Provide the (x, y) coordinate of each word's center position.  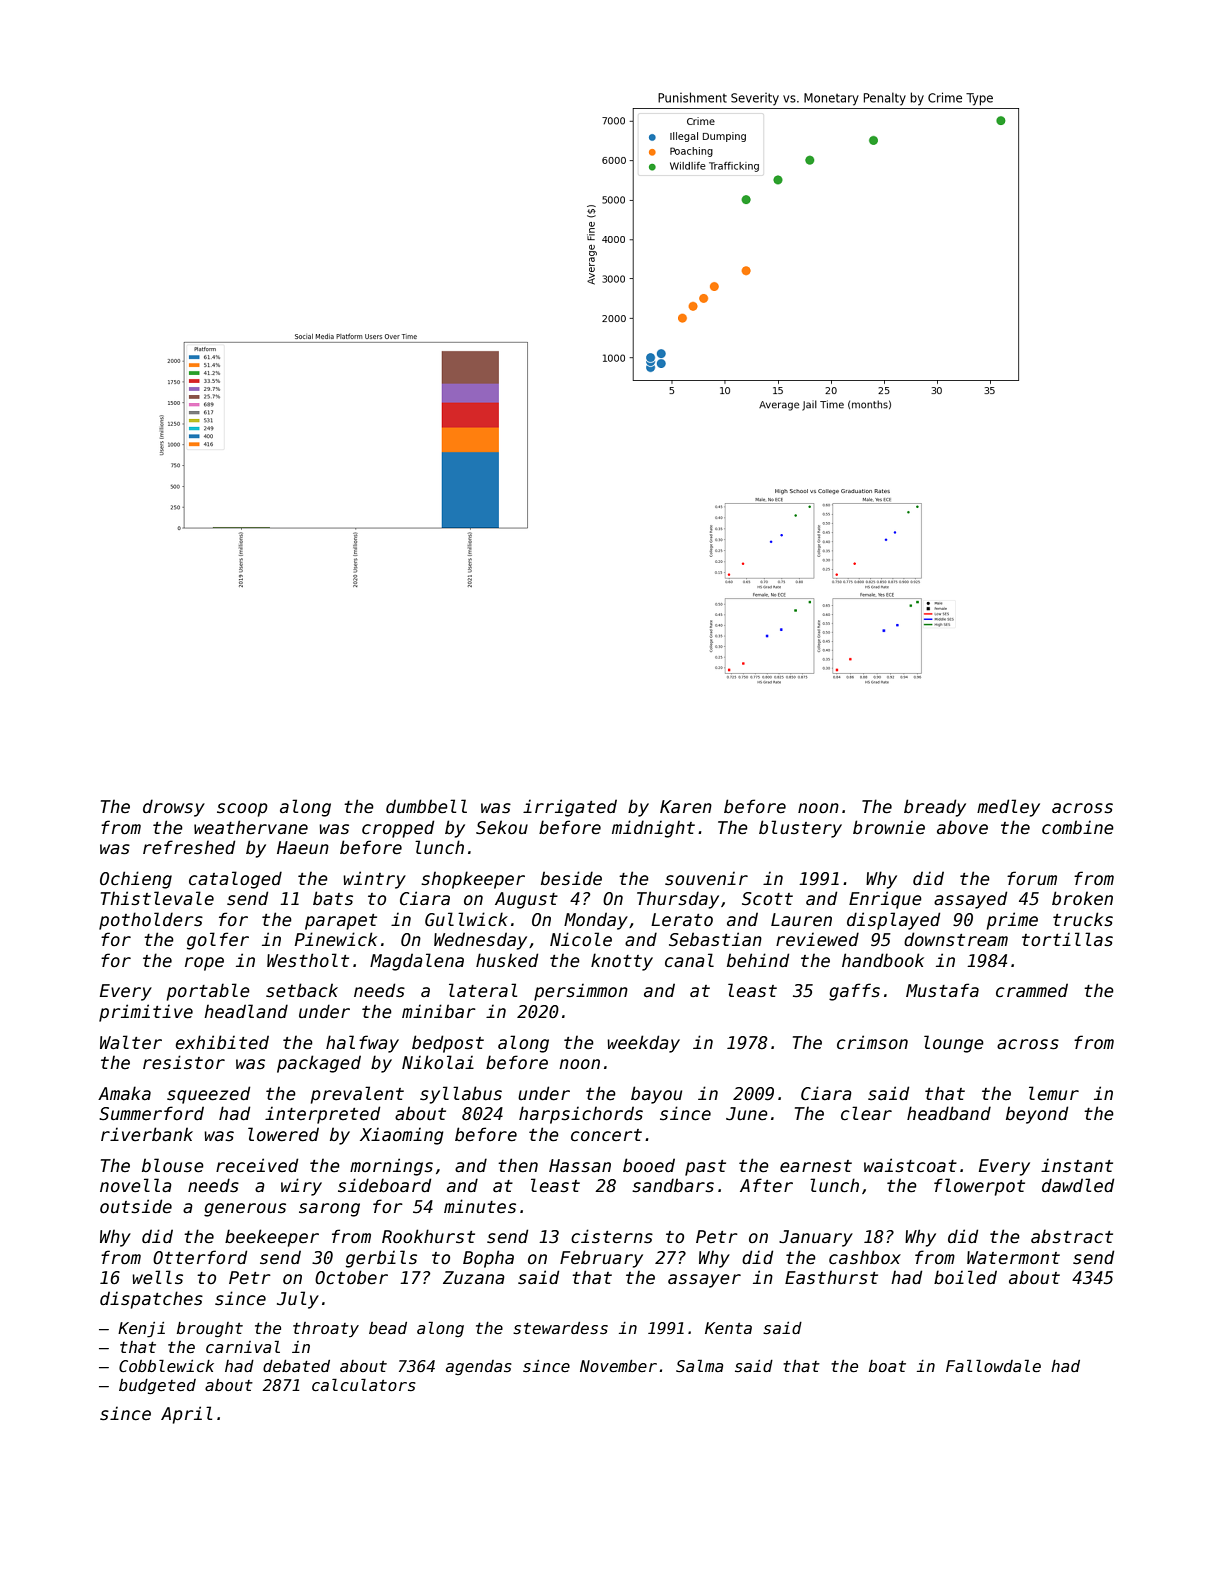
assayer (704, 1281)
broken (1082, 898)
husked (507, 960)
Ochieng (136, 880)
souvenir (706, 878)
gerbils (381, 1259)
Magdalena (417, 962)
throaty (326, 1329)
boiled (965, 1277)
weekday (643, 1044)
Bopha (488, 1259)
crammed (1032, 990)
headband (949, 1113)
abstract (1072, 1236)
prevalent (357, 1095)
